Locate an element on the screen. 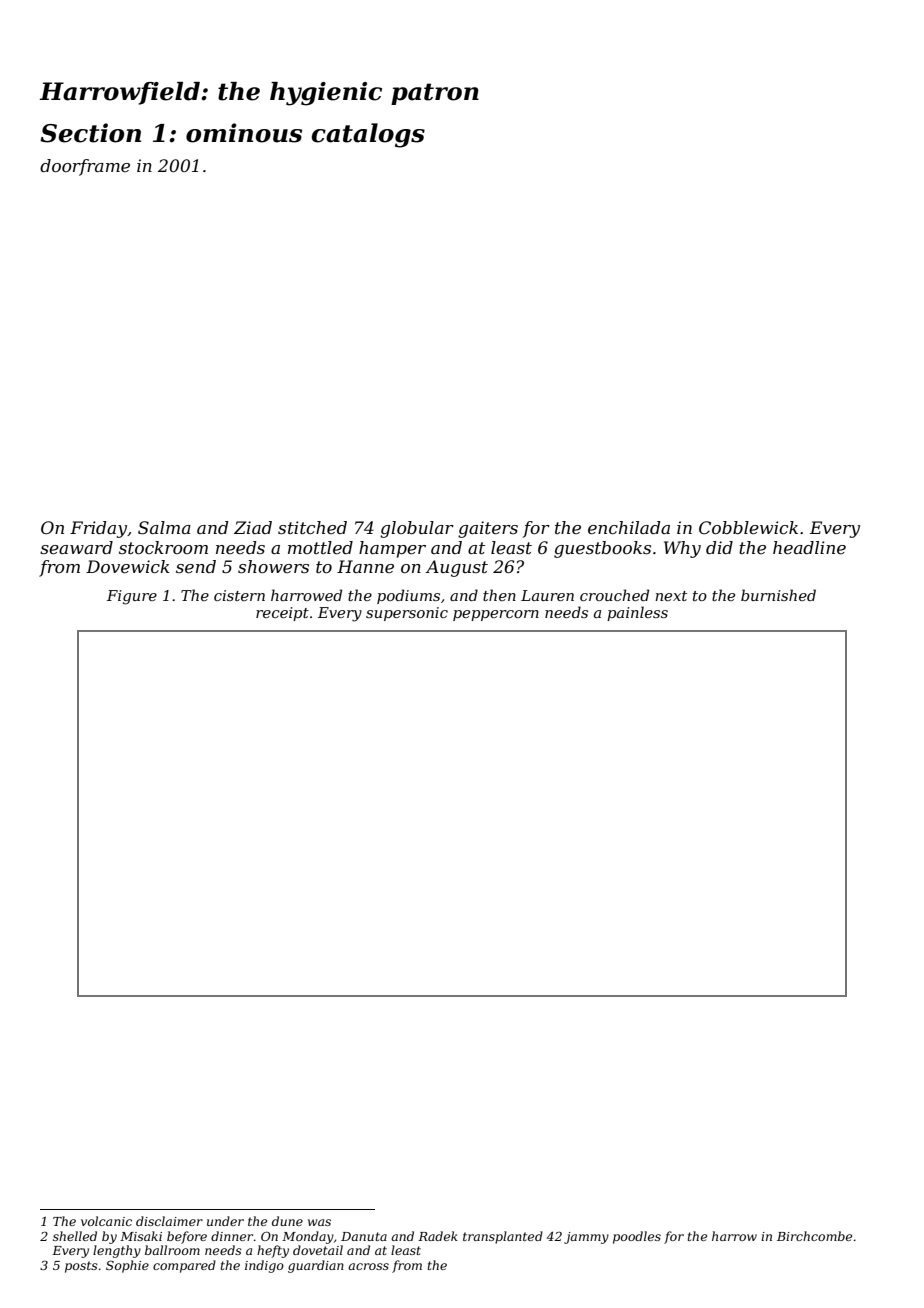  supersonic is located at coordinates (407, 614).
